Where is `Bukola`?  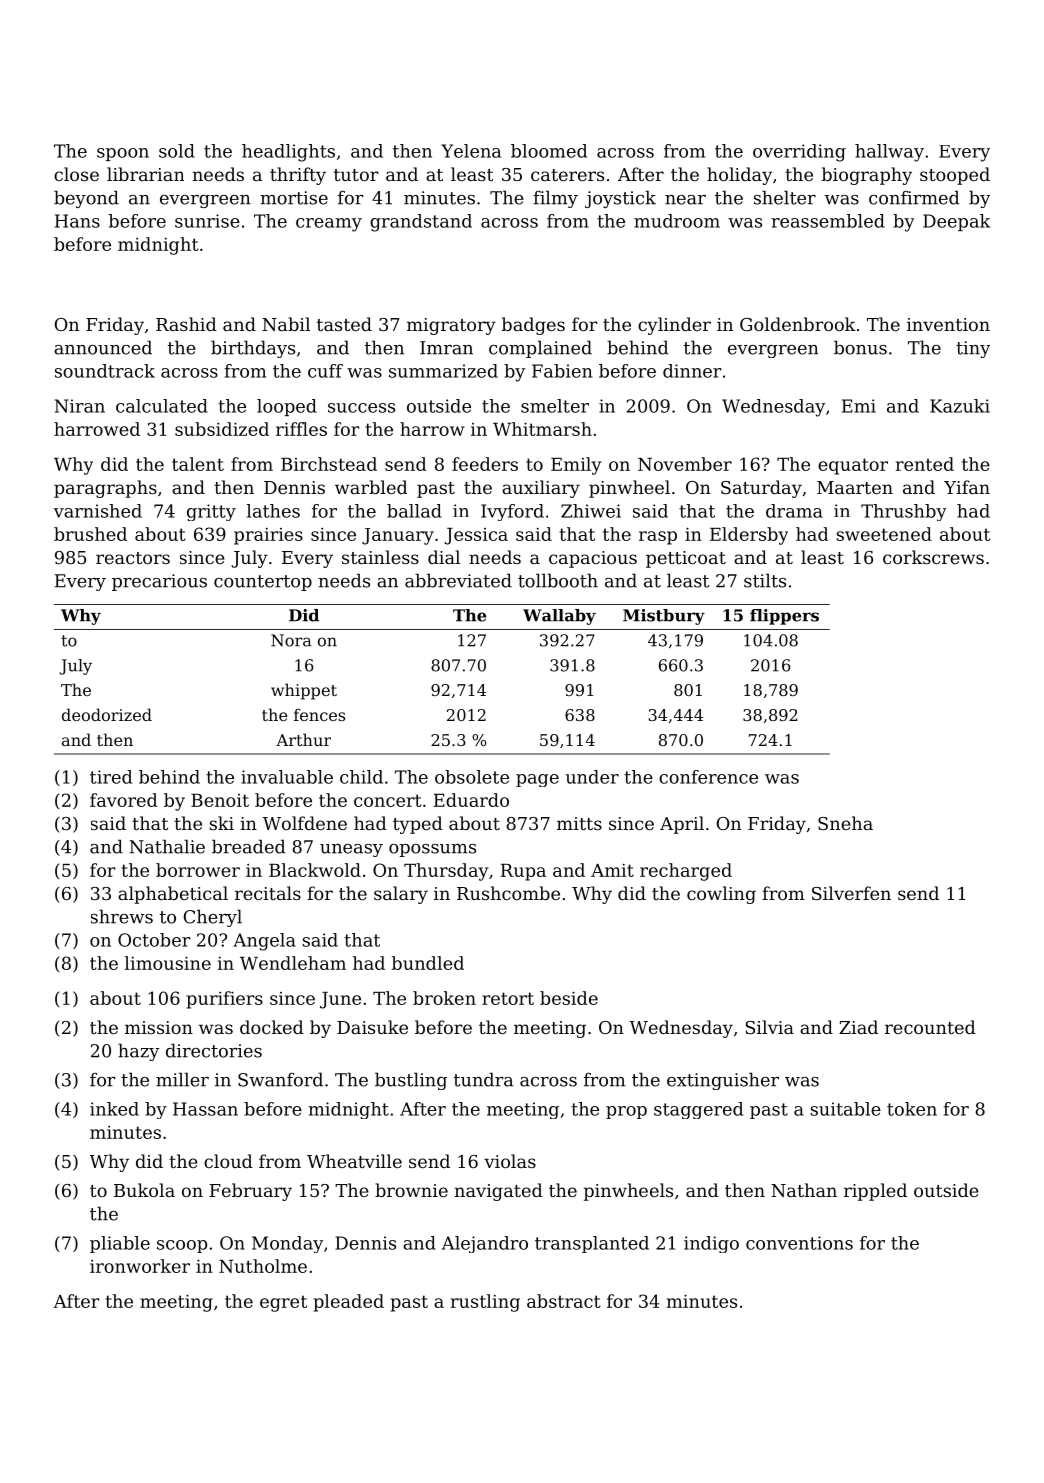 Bukola is located at coordinates (144, 1190).
